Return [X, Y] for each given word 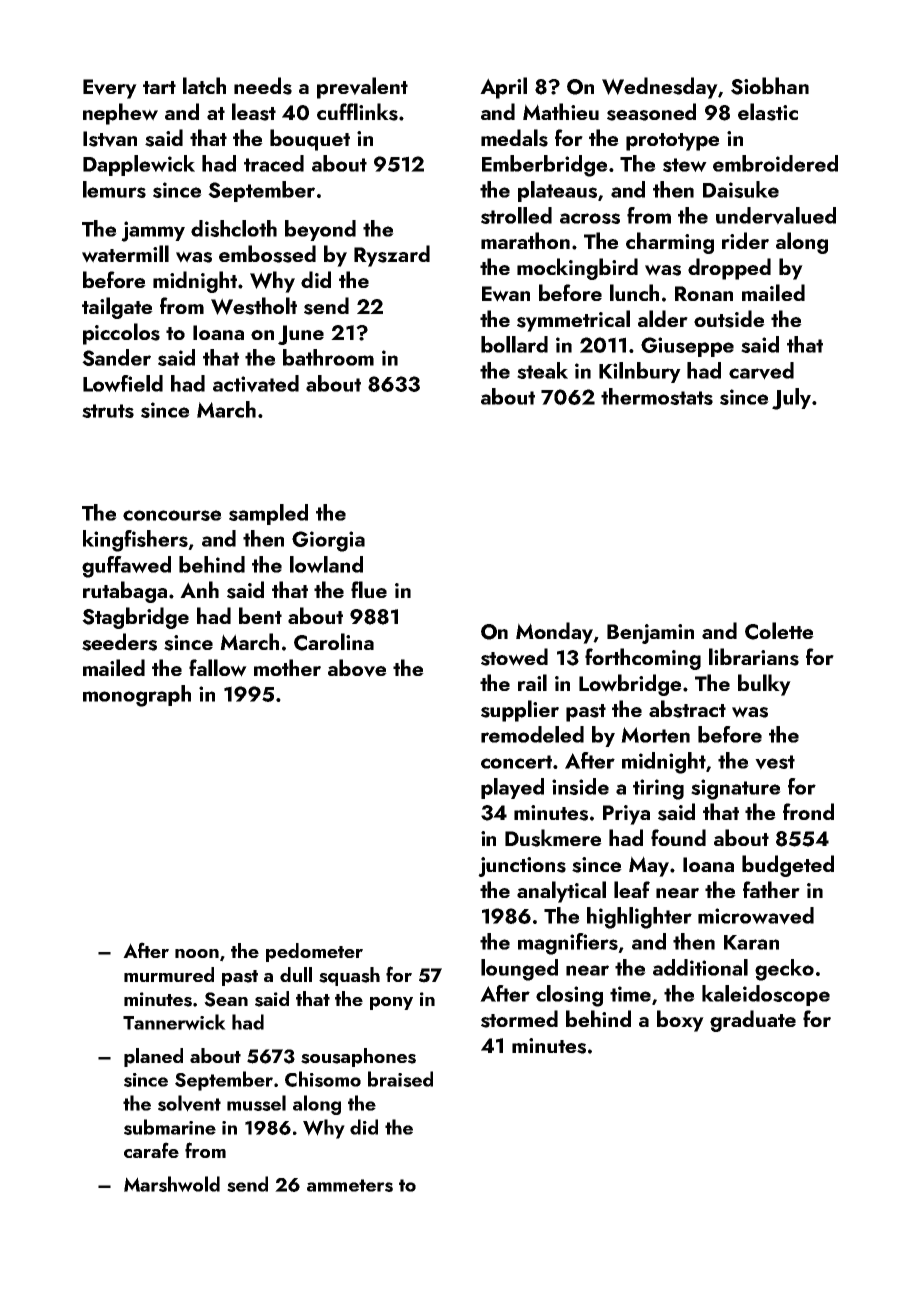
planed [153, 1057]
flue [369, 589]
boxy [680, 1021]
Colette [779, 631]
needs [263, 86]
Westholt [254, 306]
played [512, 788]
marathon [525, 240]
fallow [218, 668]
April [503, 88]
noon [197, 953]
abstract [687, 709]
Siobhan [770, 86]
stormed [519, 1019]
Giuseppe [687, 347]
